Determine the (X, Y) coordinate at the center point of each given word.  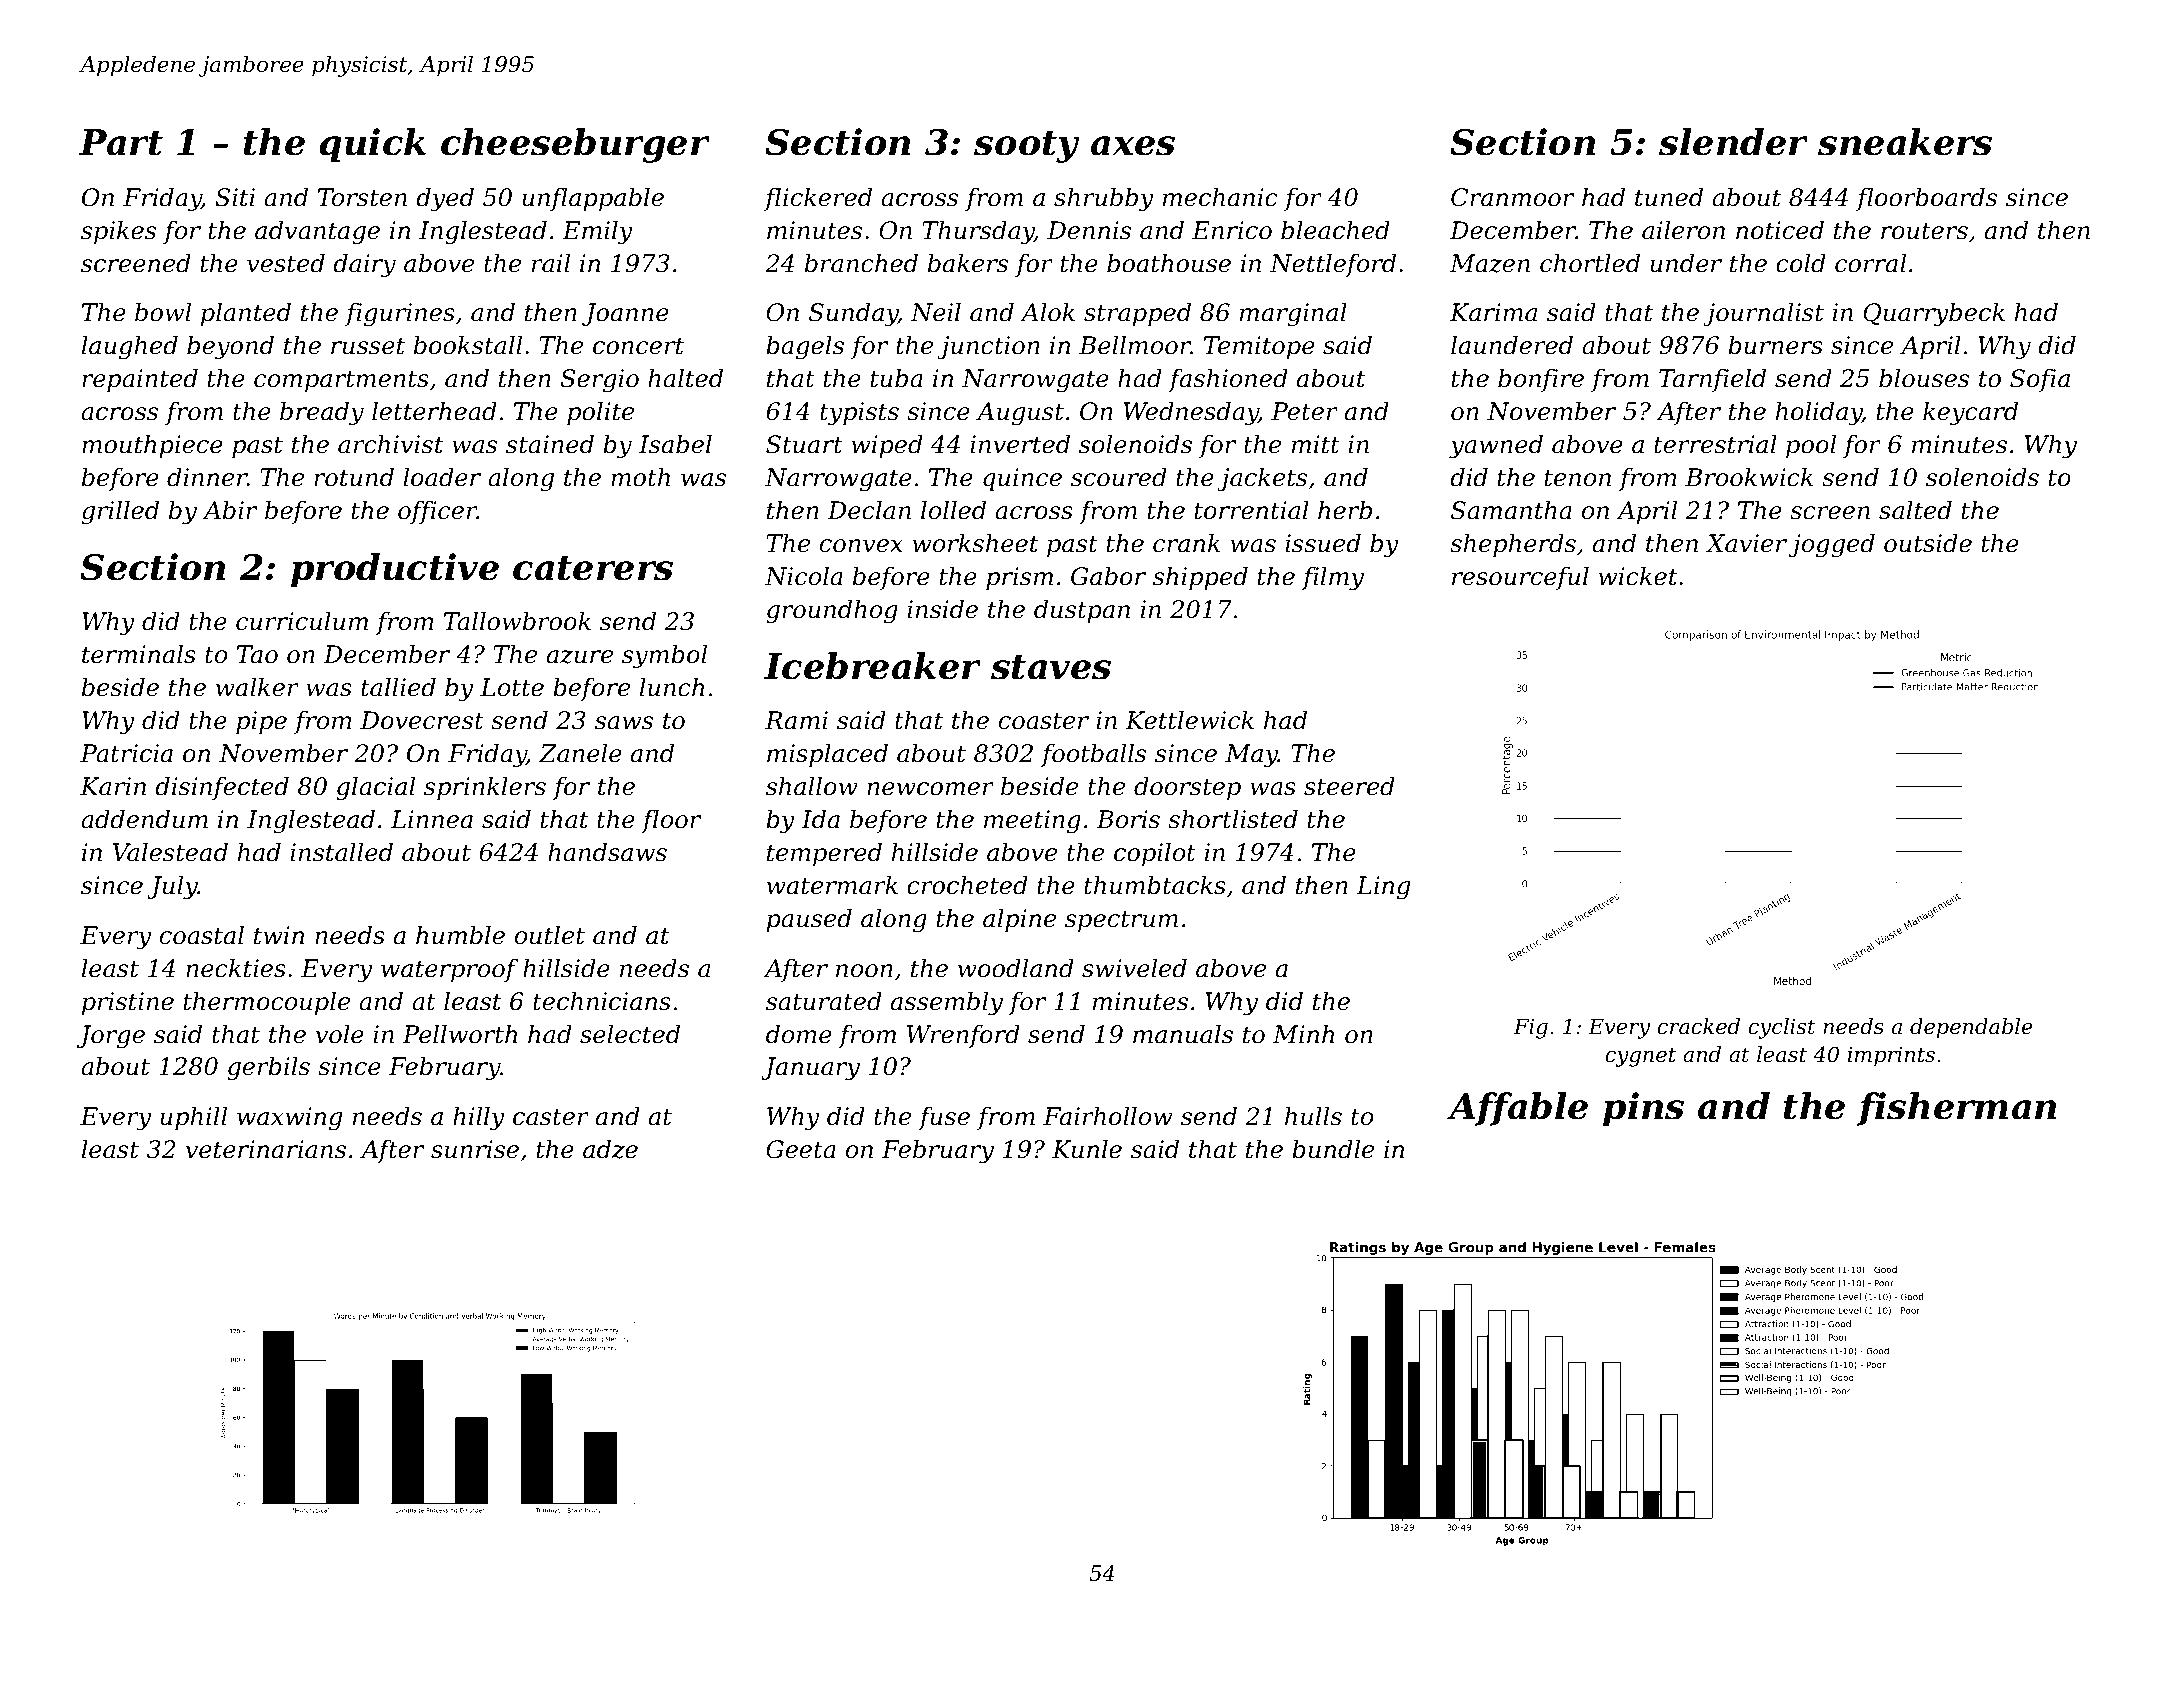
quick (372, 145)
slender (1733, 142)
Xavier (1746, 543)
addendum (144, 819)
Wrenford (963, 1036)
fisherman (1956, 1109)
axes (1133, 146)
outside (1928, 543)
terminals (139, 654)
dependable (1971, 1028)
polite (600, 413)
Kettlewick (1189, 720)
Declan (869, 510)
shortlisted (1233, 819)
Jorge (111, 1037)
